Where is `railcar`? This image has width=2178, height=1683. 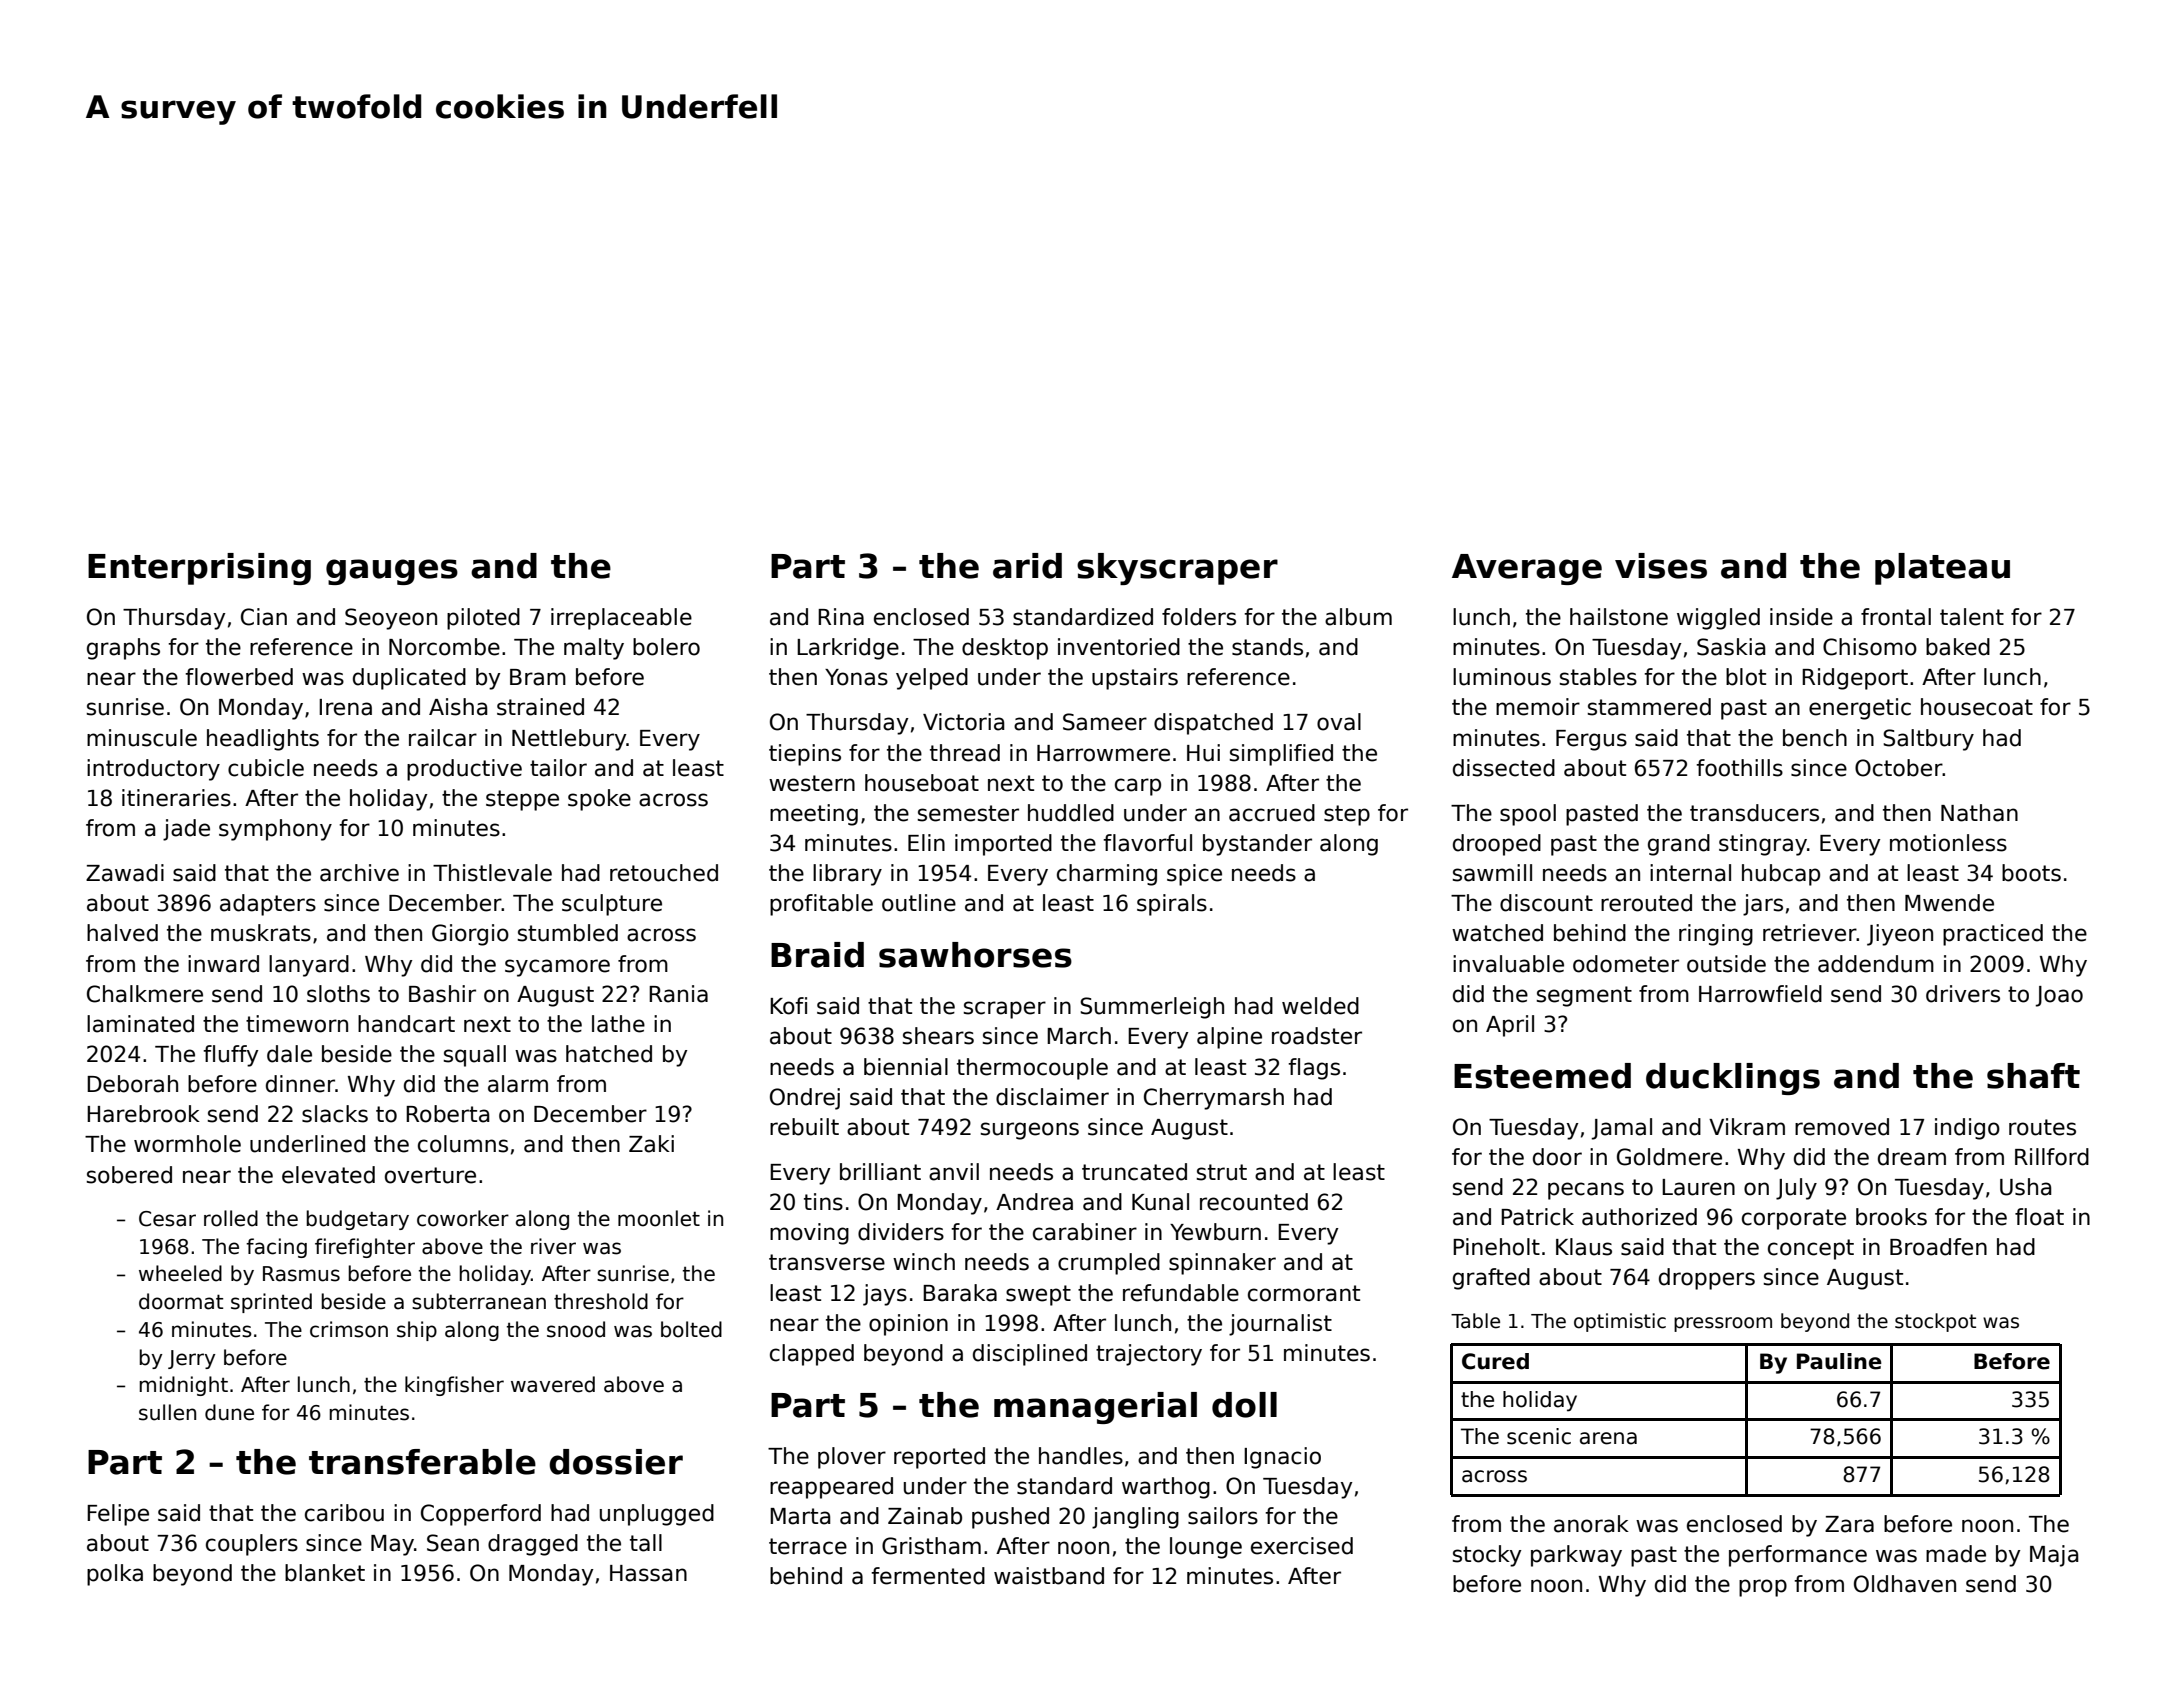
railcar is located at coordinates (443, 738).
